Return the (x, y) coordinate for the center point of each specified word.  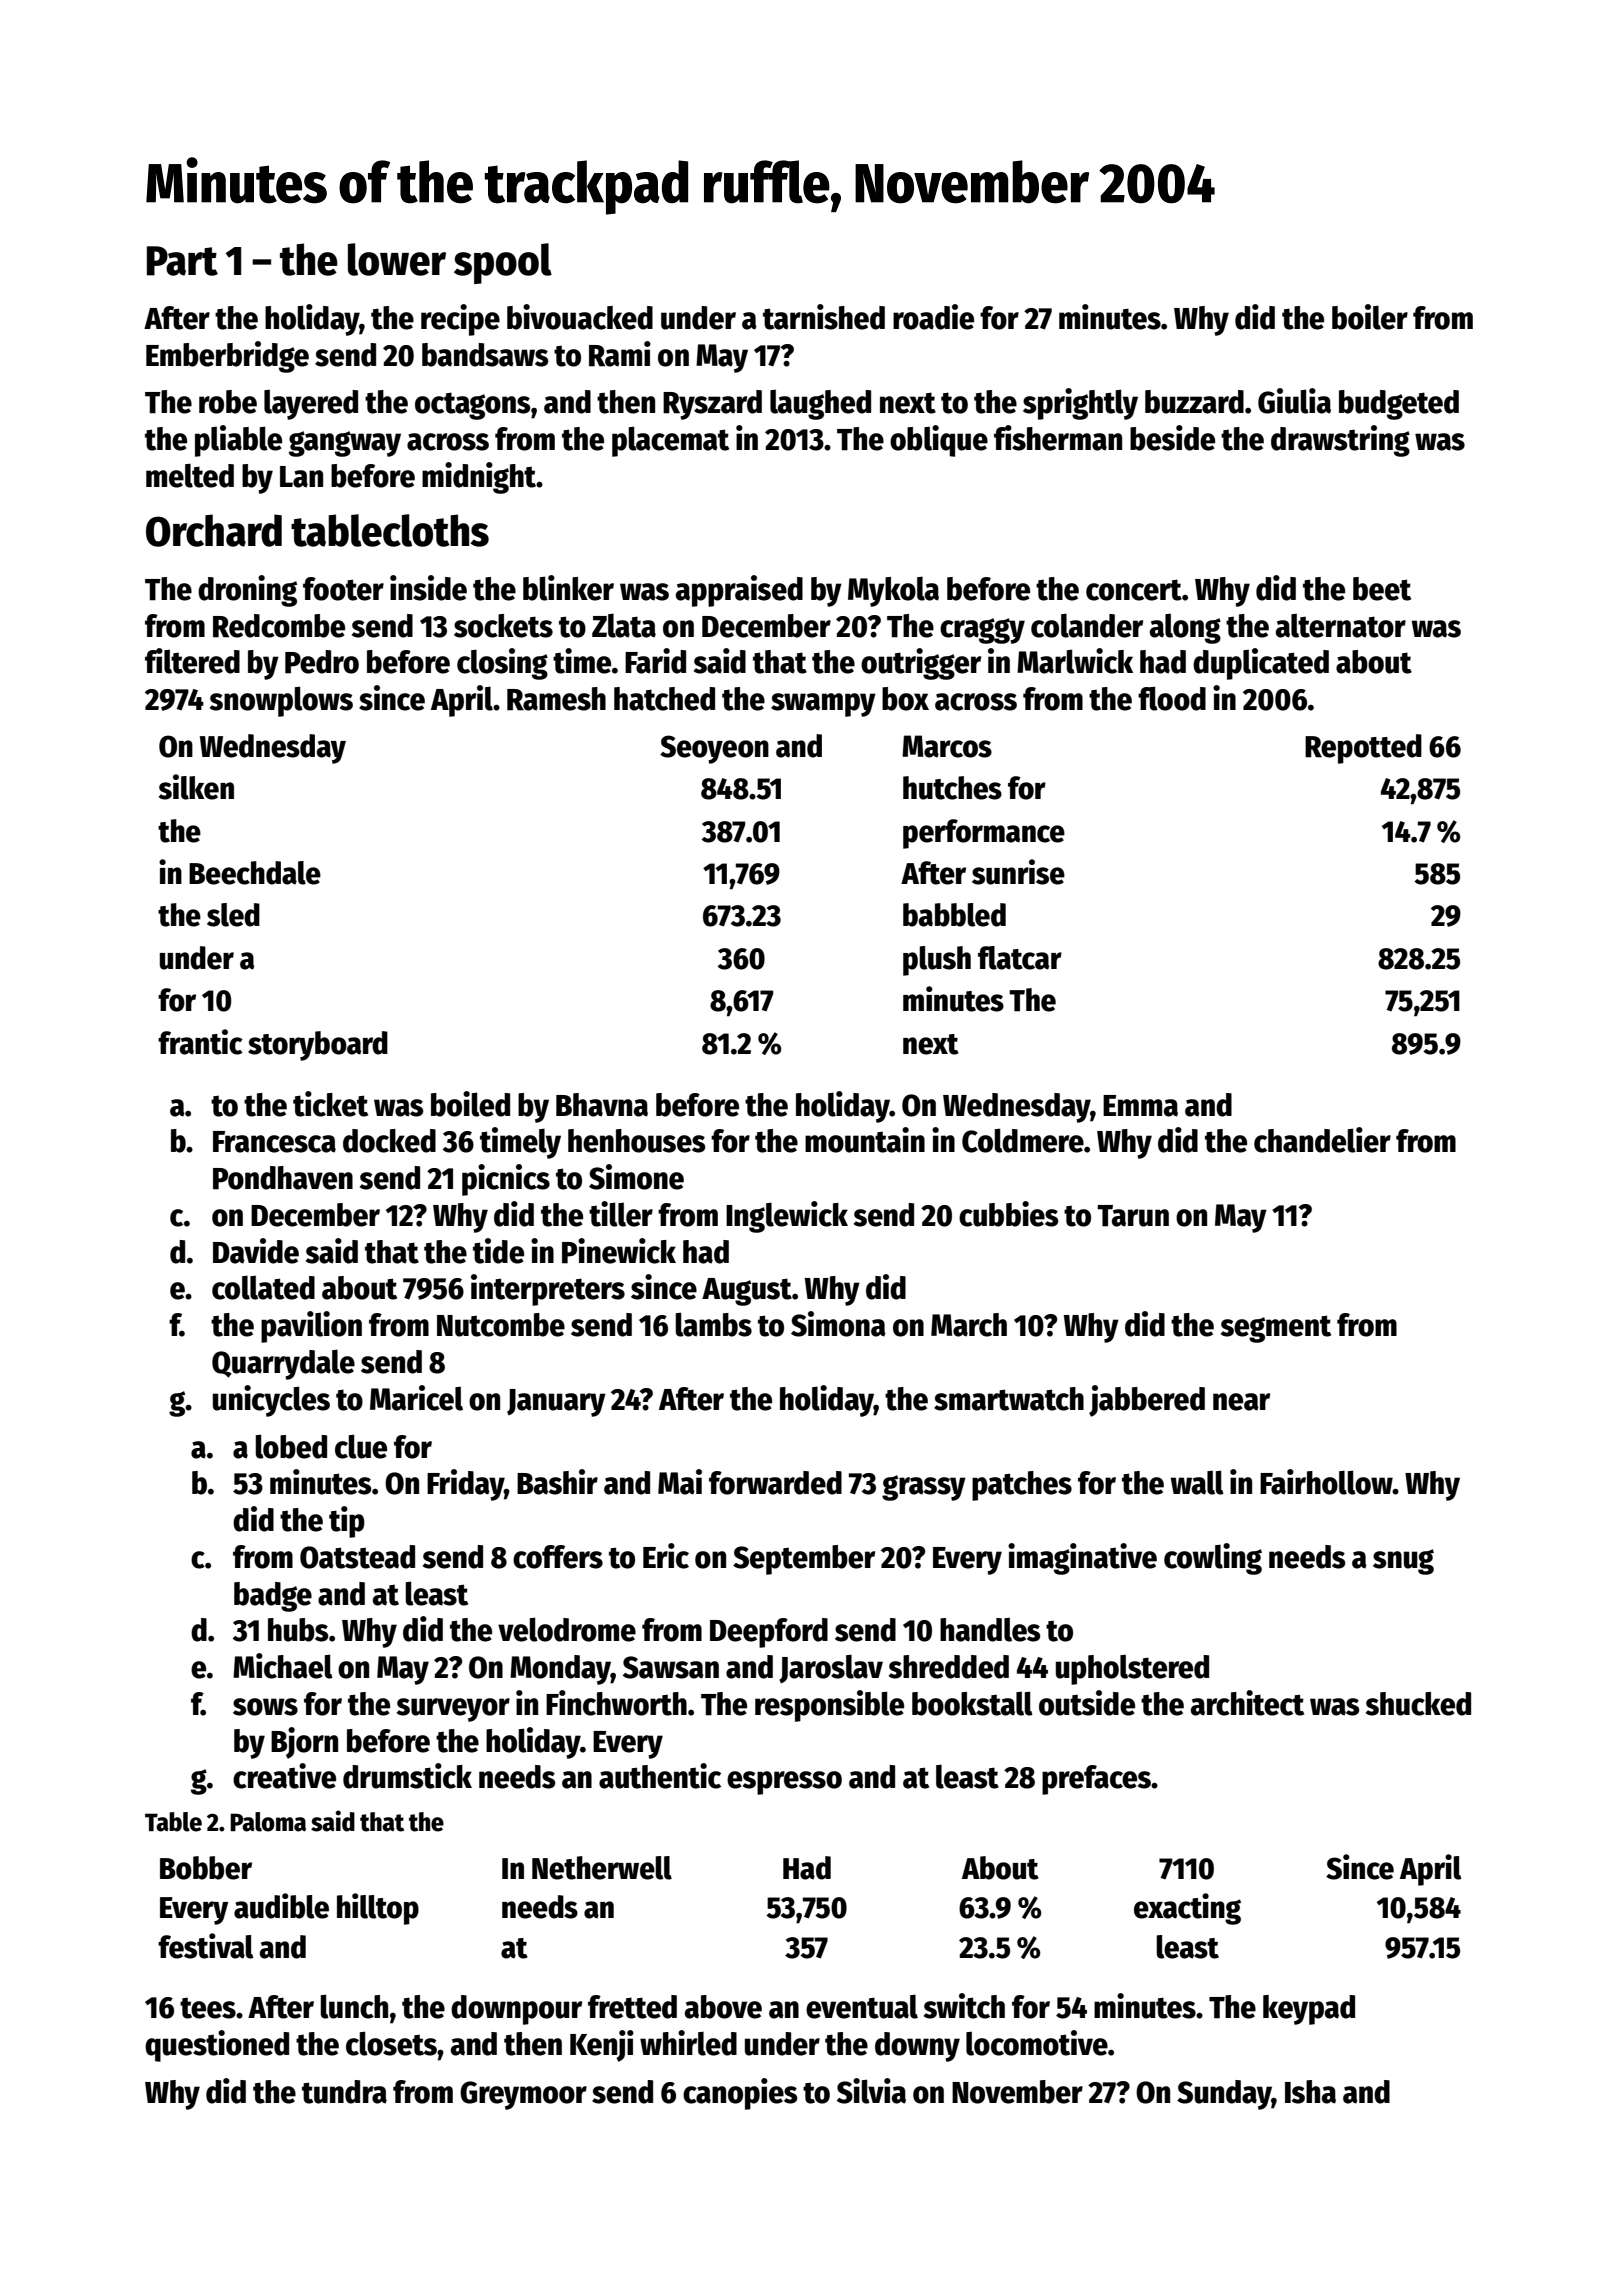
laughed (820, 405)
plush (937, 961)
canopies (740, 2094)
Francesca (274, 1142)
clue (361, 1446)
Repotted (1363, 749)
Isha (1310, 2092)
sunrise (1018, 872)
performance (984, 834)
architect (1247, 1703)
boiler (1370, 317)
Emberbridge (227, 357)
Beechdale (255, 873)
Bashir (557, 1482)
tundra (344, 2092)
